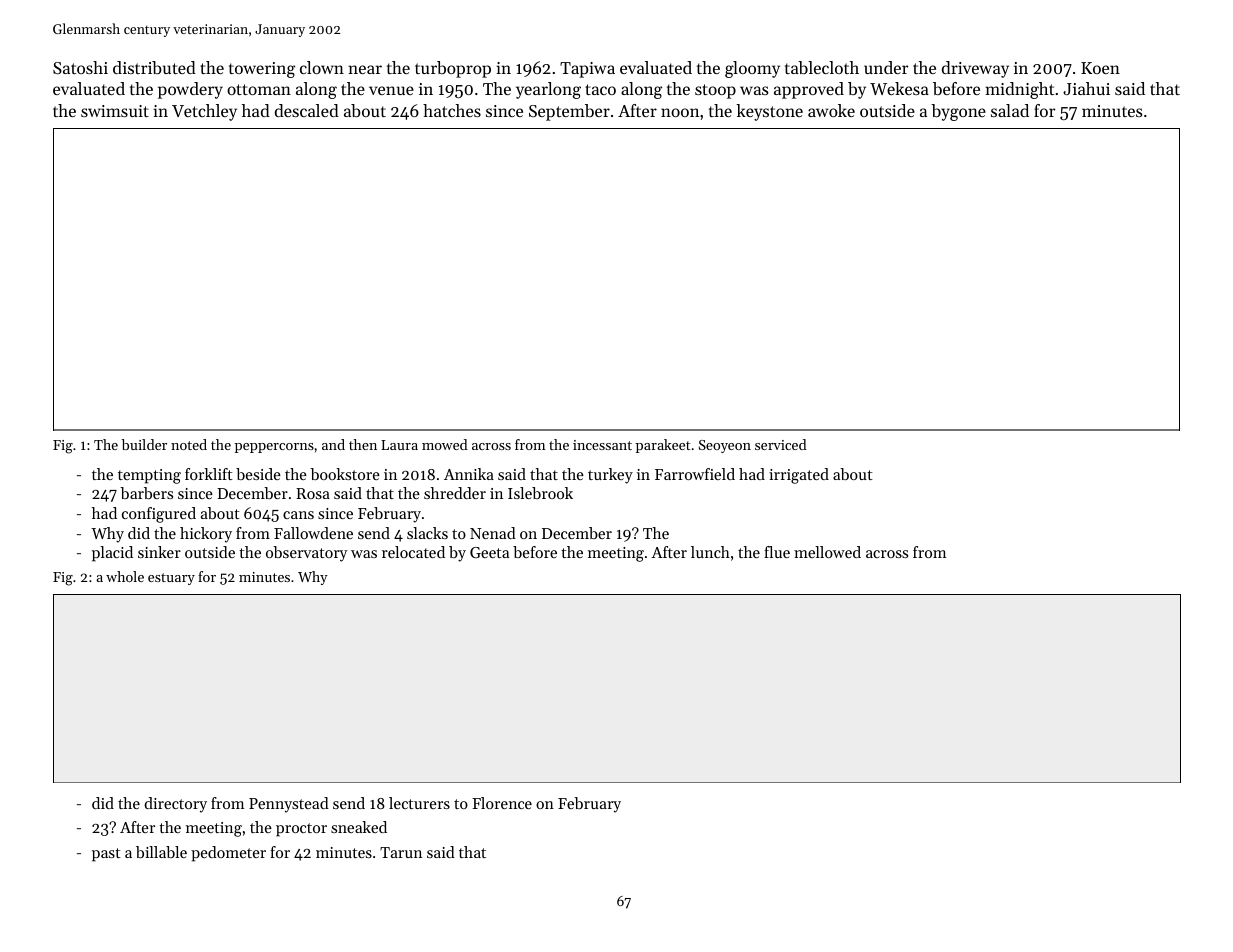  What do you see at coordinates (159, 515) in the page?
I see `configured` at bounding box center [159, 515].
